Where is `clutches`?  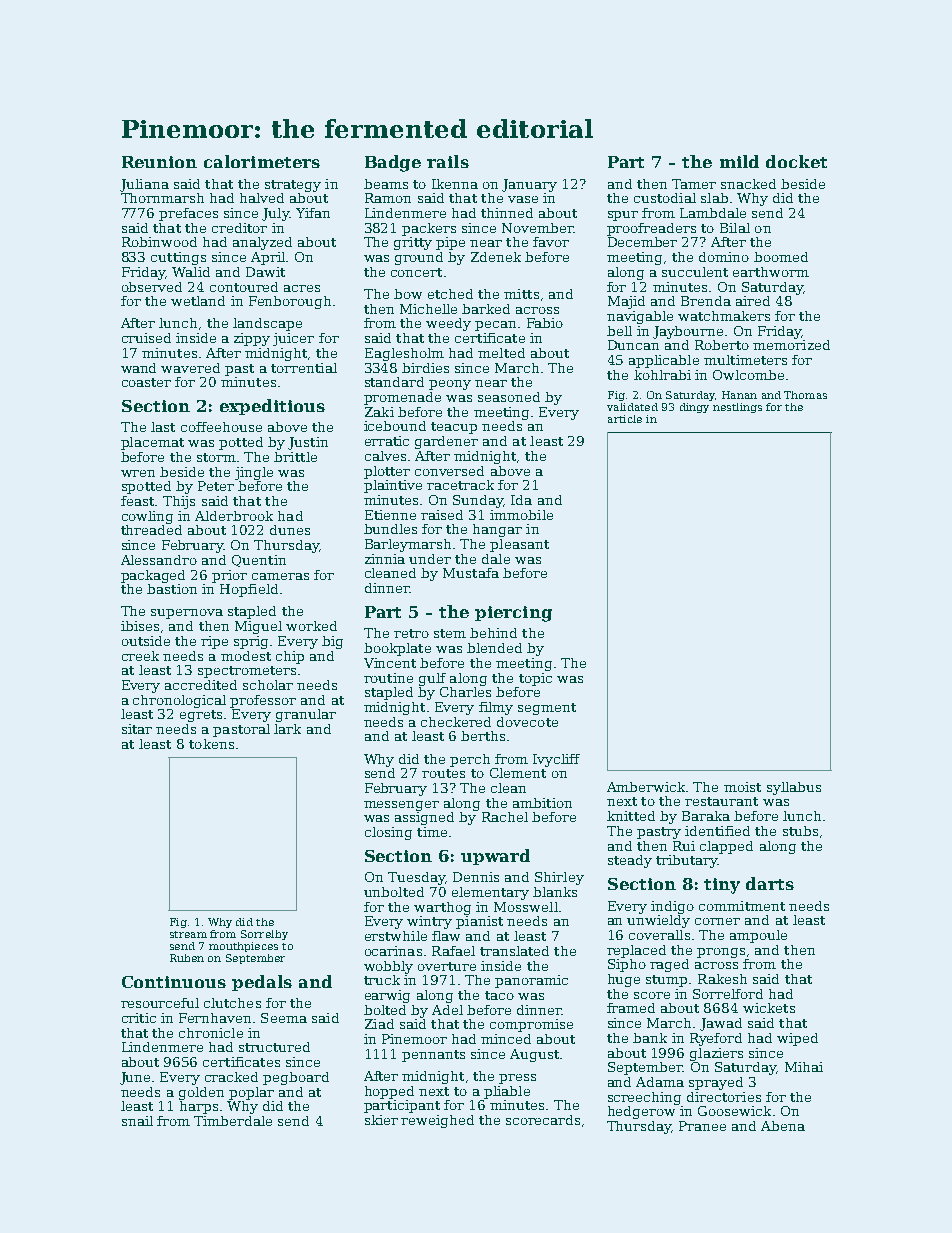
clutches is located at coordinates (232, 1003).
